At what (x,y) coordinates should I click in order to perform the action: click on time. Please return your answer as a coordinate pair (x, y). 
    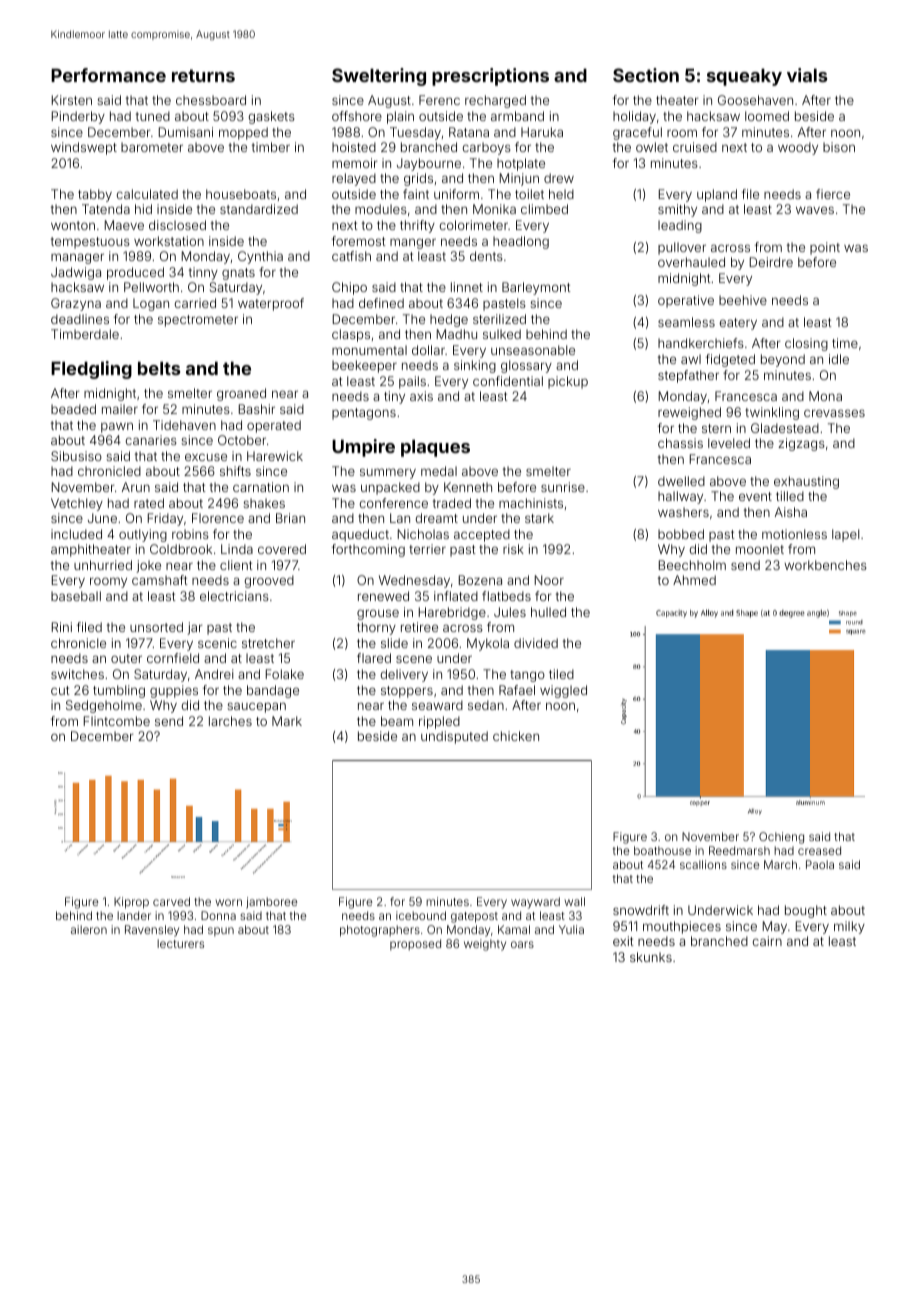
    Looking at the image, I should click on (845, 343).
